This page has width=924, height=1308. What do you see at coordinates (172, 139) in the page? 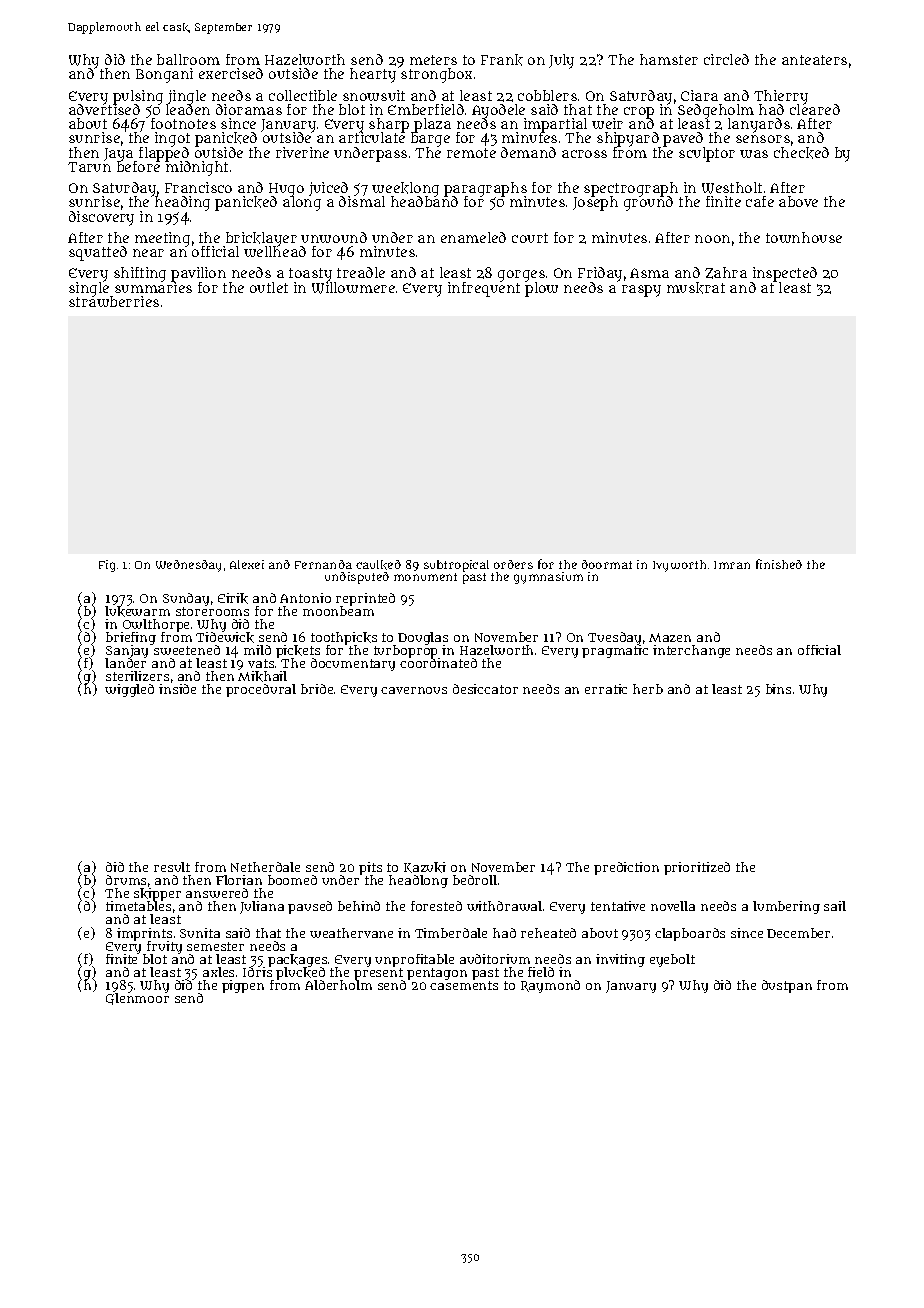
I see `ingot` at bounding box center [172, 139].
